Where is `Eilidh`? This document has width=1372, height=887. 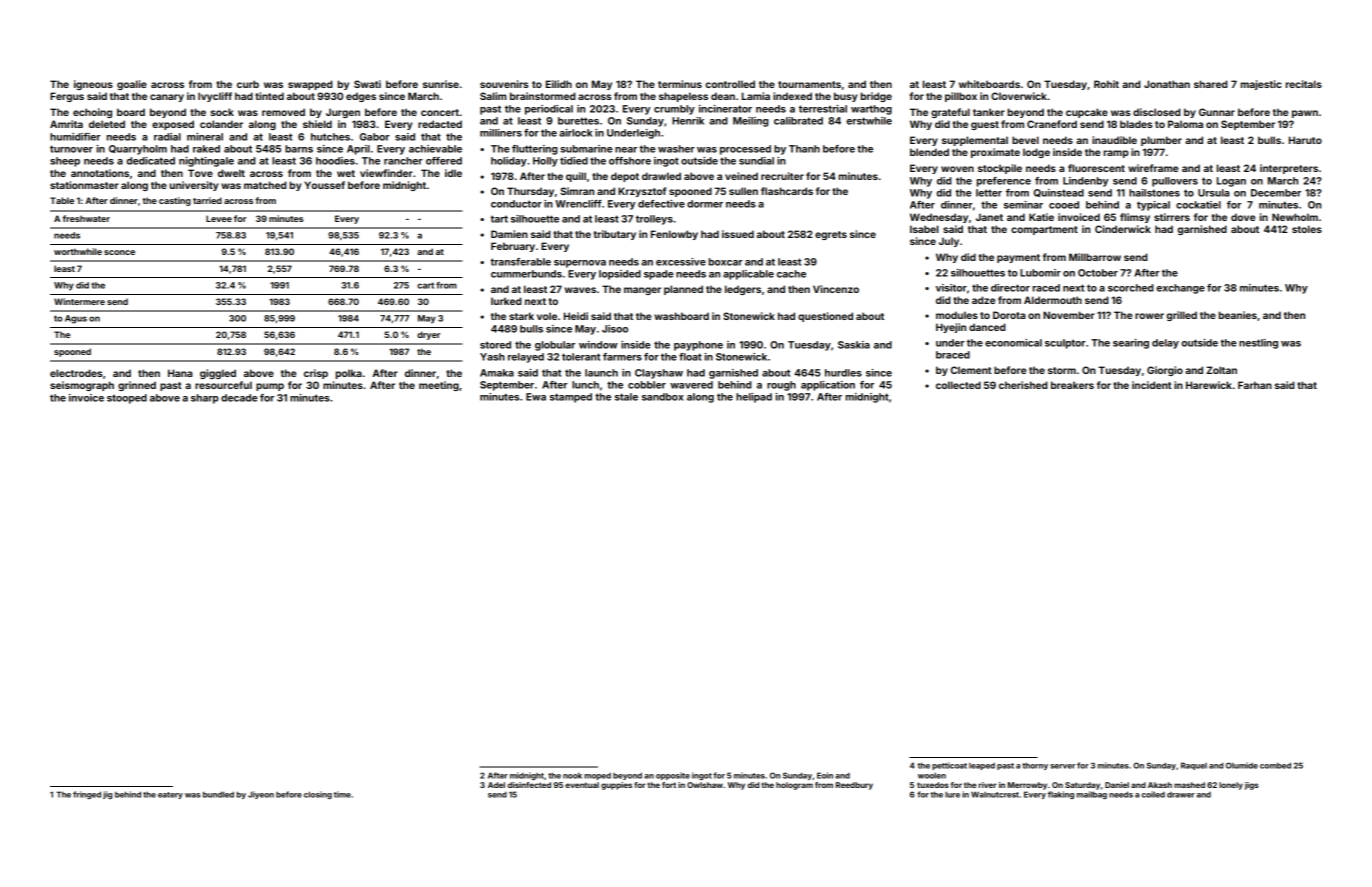
Eilidh is located at coordinates (559, 84).
